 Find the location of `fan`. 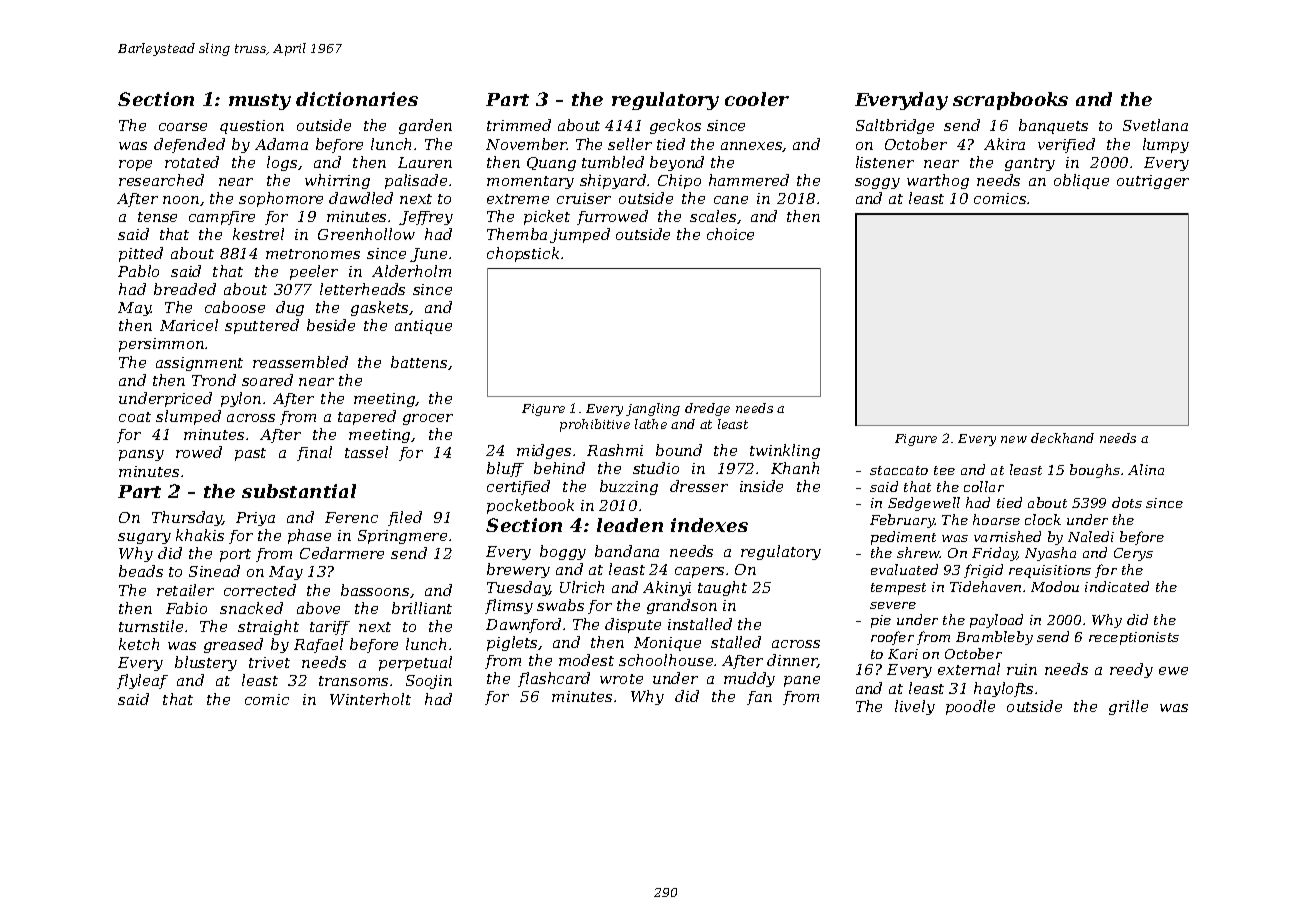

fan is located at coordinates (759, 698).
